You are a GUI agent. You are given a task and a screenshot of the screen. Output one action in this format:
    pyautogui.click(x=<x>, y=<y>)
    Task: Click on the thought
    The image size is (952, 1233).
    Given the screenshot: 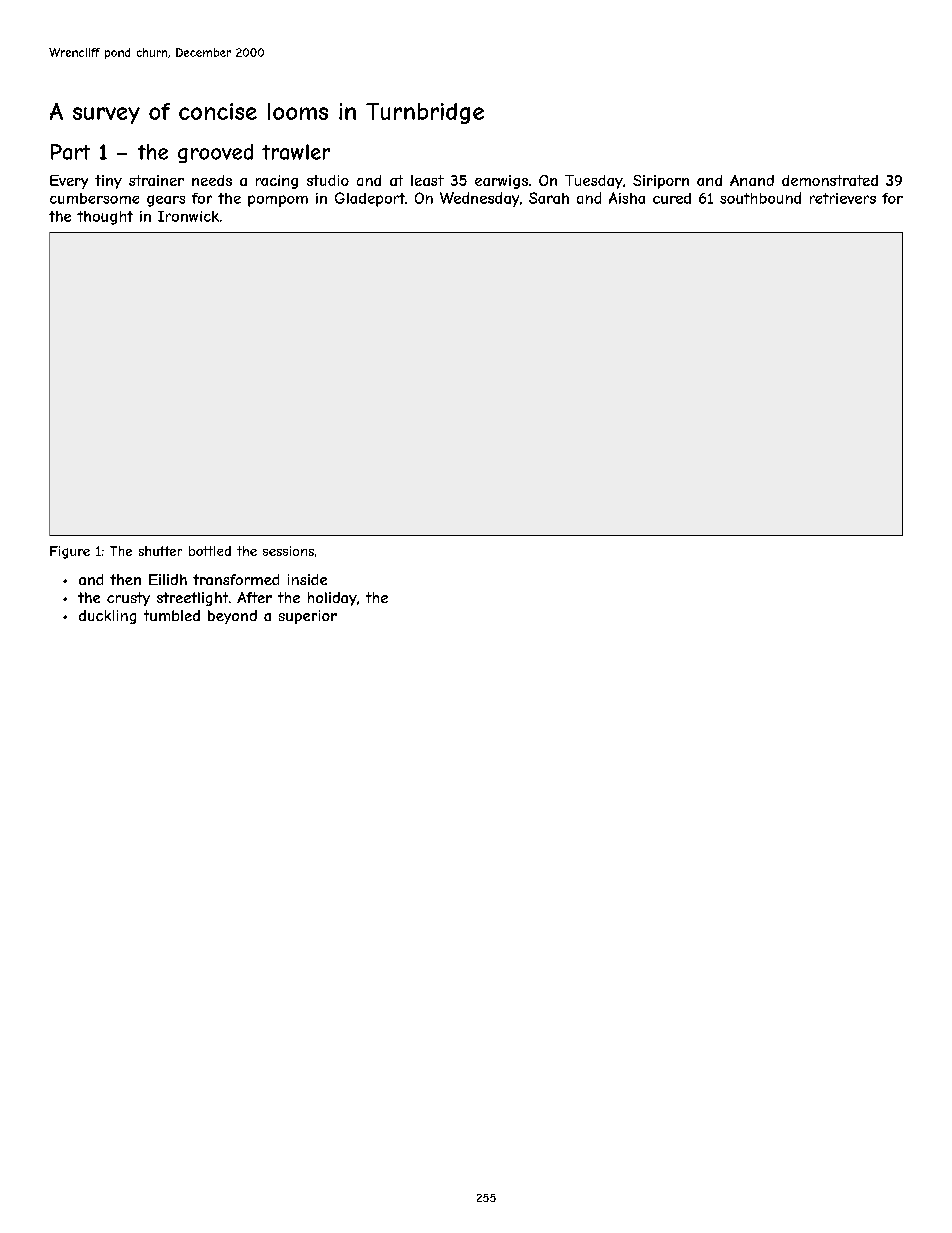 What is the action you would take?
    pyautogui.click(x=105, y=218)
